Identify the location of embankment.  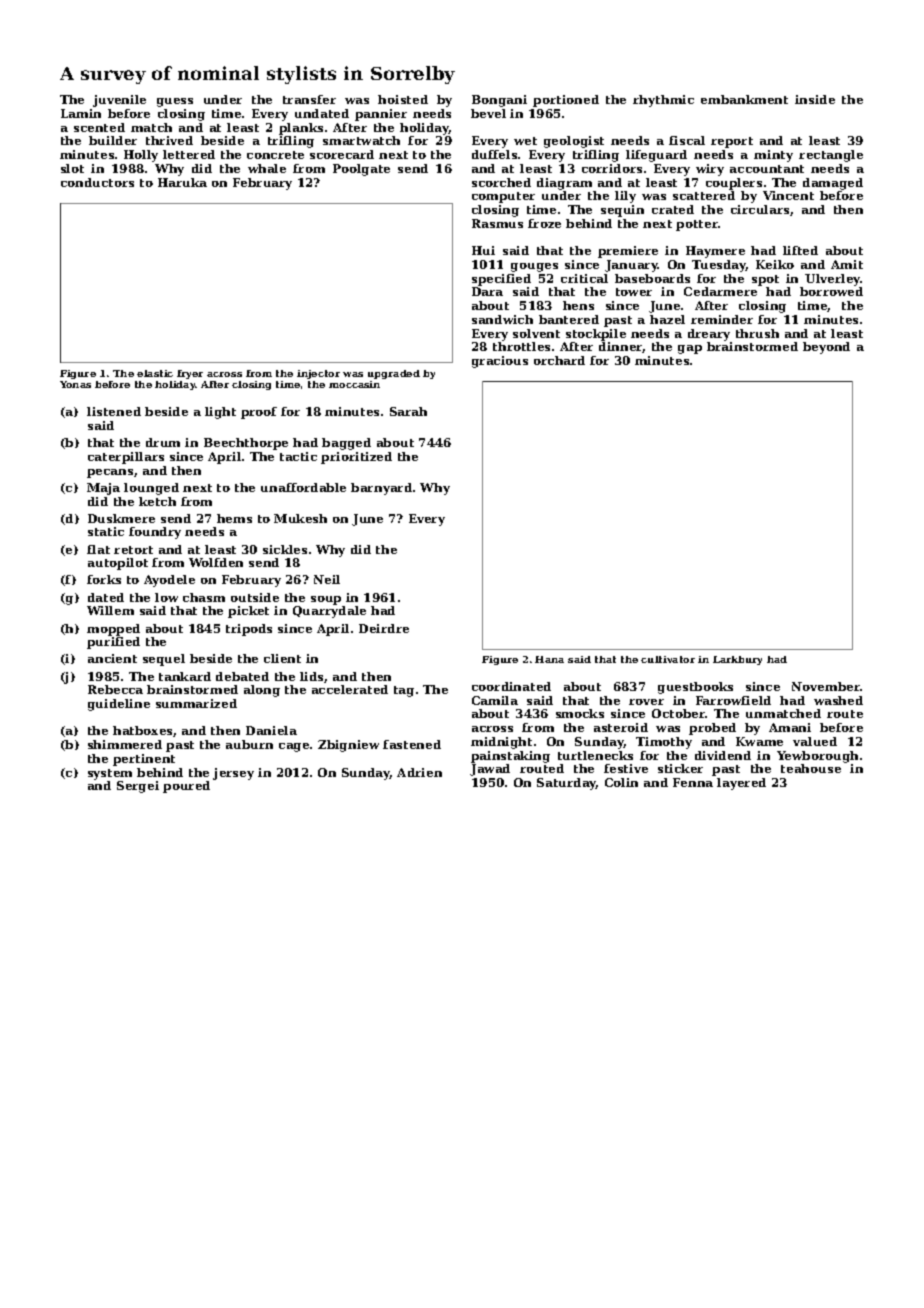
(744, 99).
